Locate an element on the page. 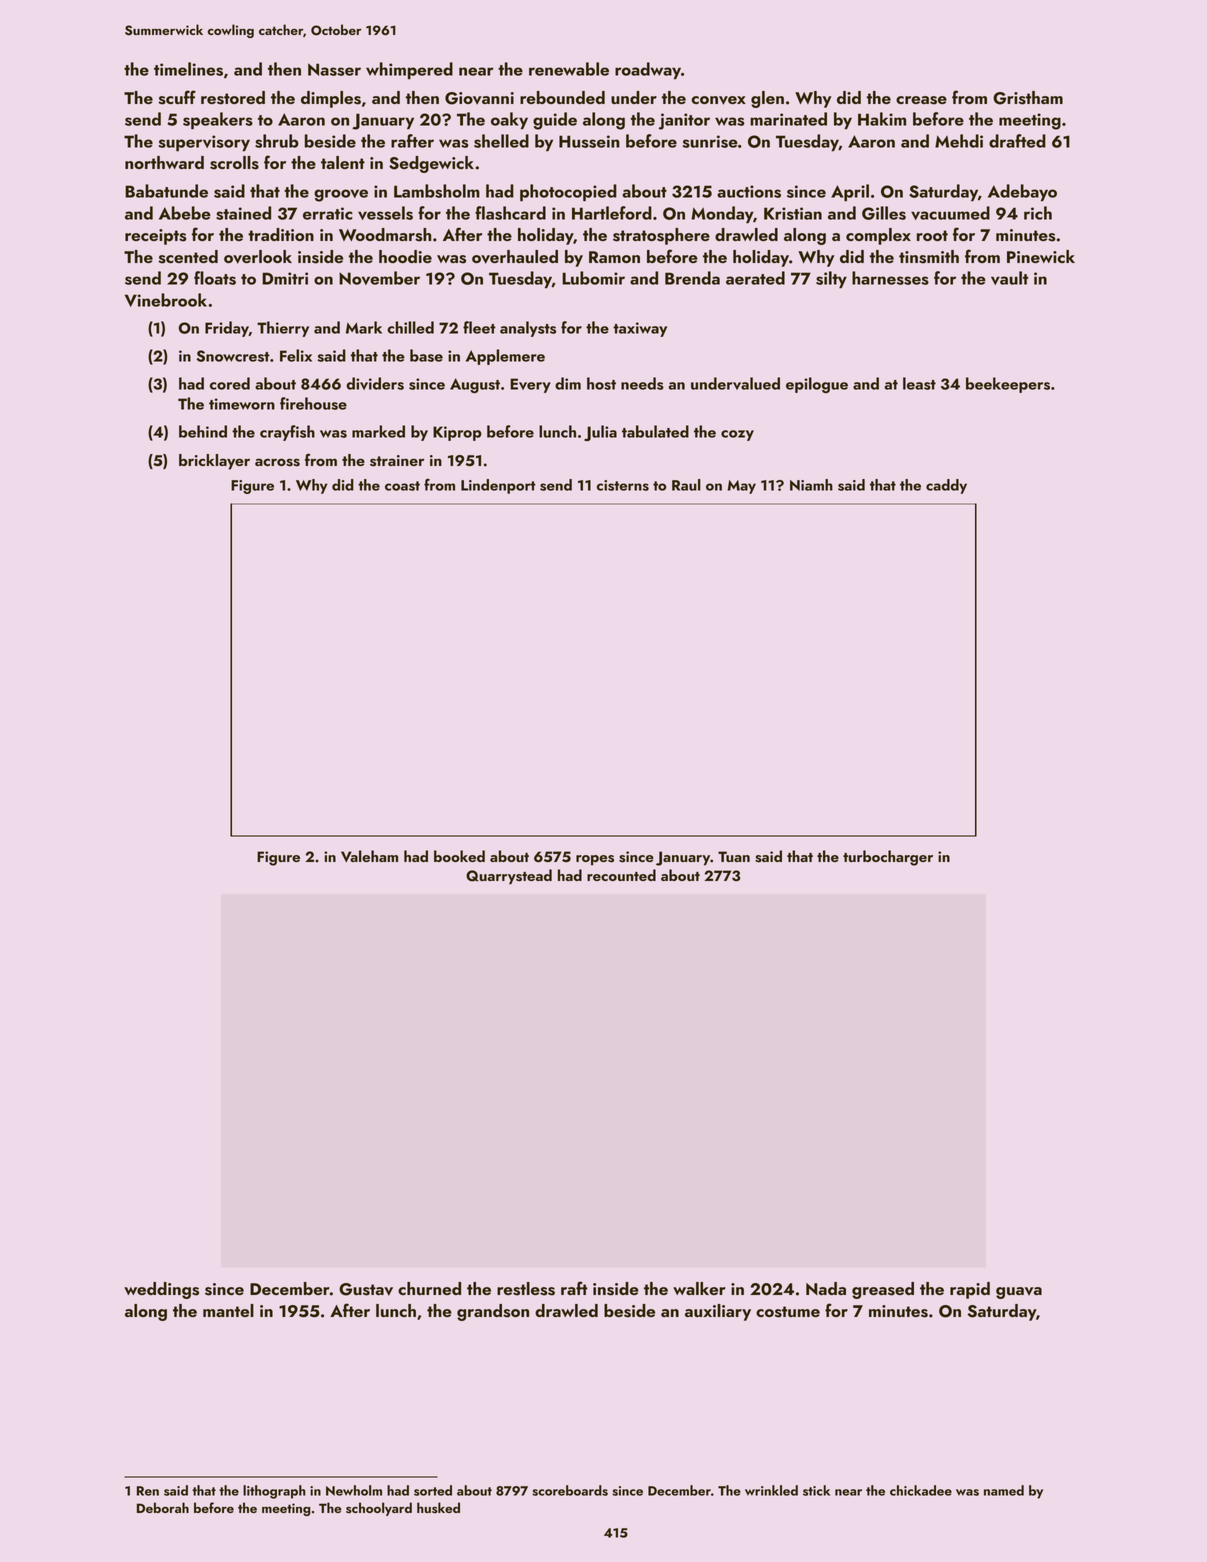  guava is located at coordinates (1019, 1293).
